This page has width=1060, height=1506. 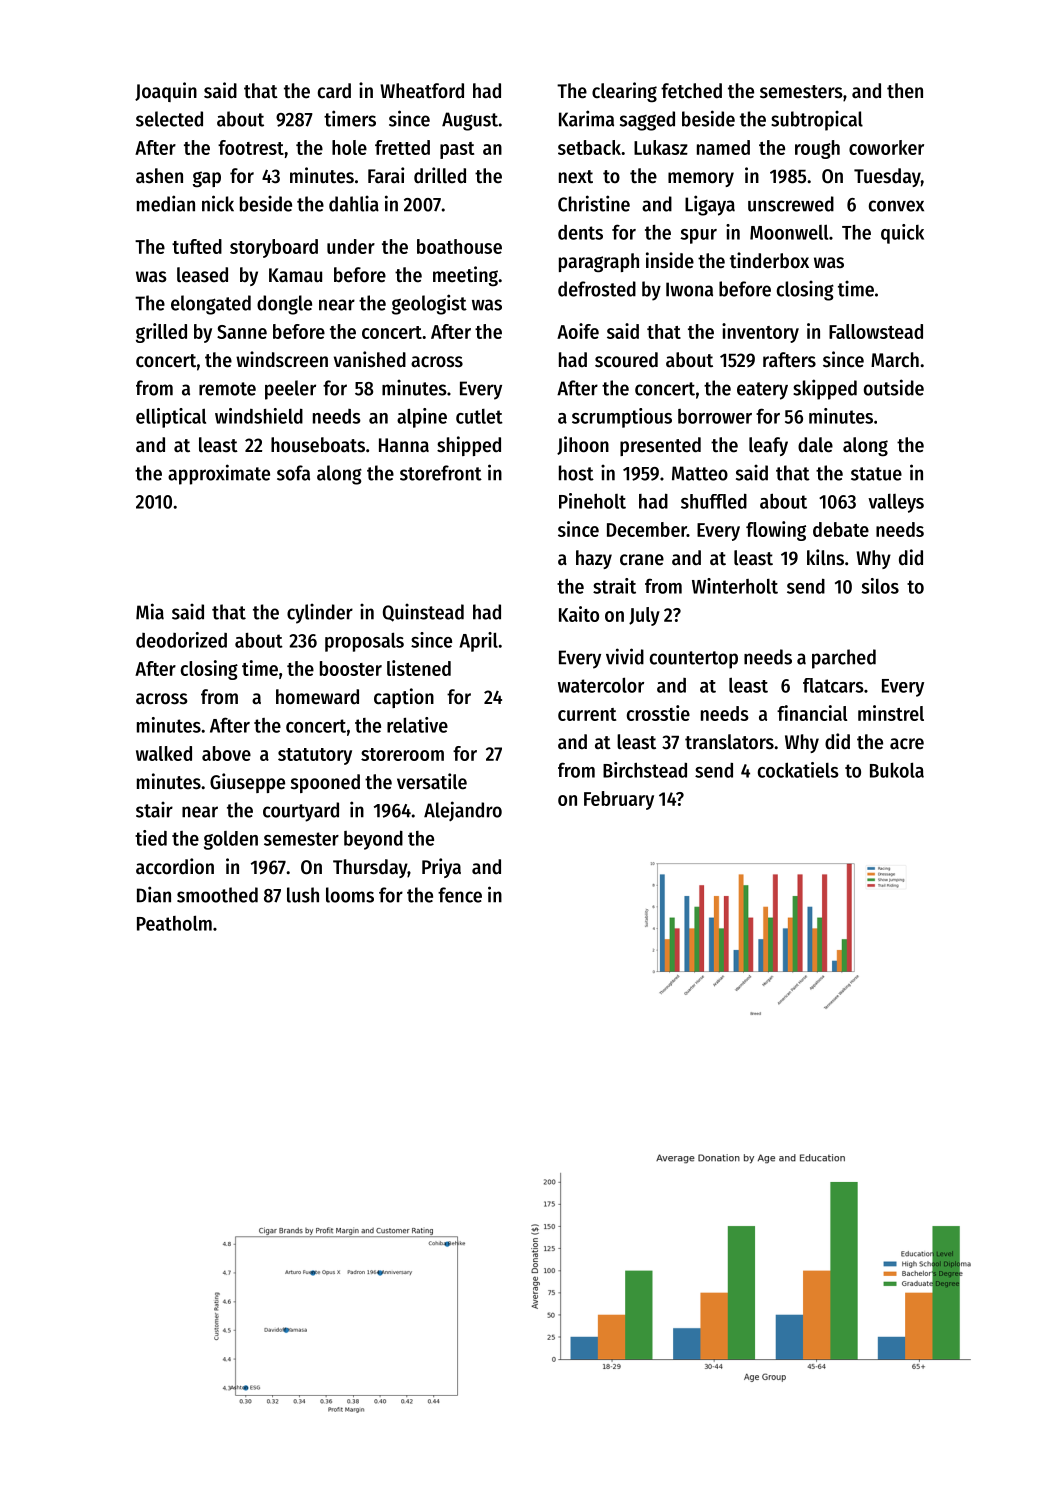 I want to click on gap, so click(x=207, y=179).
